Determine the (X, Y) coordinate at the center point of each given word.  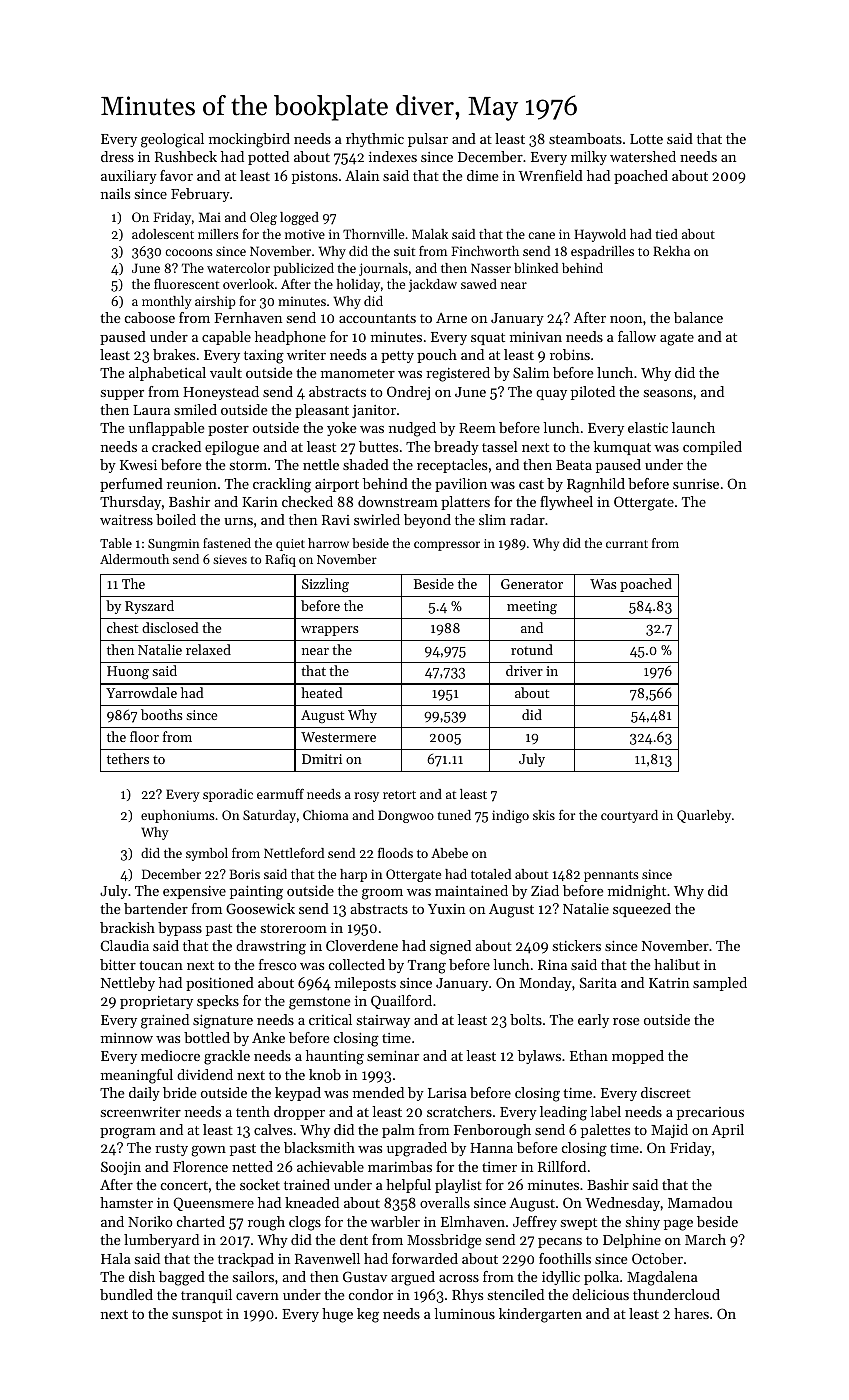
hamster (126, 1202)
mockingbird (249, 140)
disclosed (170, 627)
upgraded (417, 1149)
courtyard (629, 816)
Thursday (130, 503)
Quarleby (704, 816)
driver (524, 670)
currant (627, 544)
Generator (532, 584)
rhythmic (375, 140)
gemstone (319, 1003)
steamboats (585, 138)
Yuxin (446, 909)
